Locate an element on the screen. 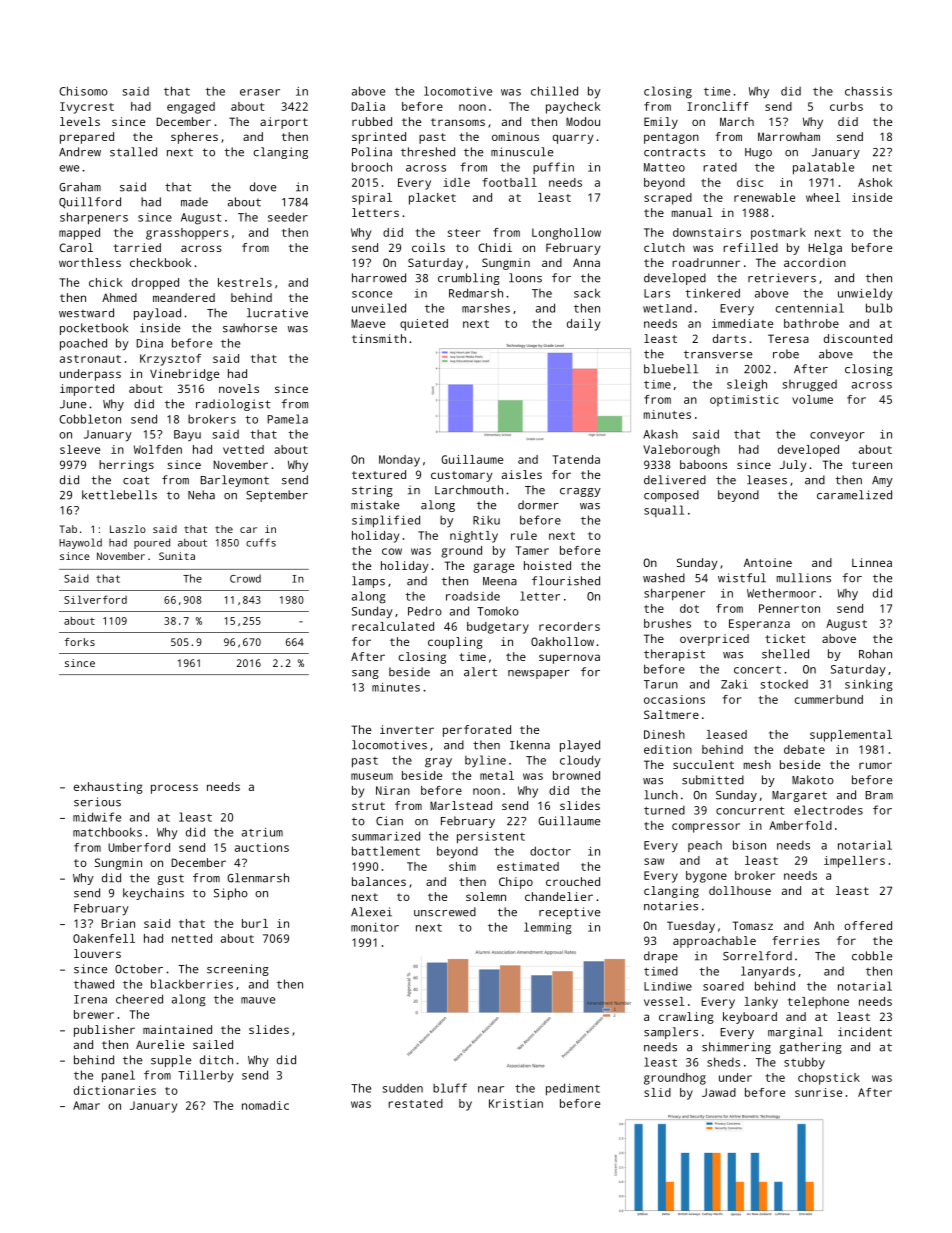 The width and height of the screenshot is (952, 1233). stalled is located at coordinates (133, 152).
